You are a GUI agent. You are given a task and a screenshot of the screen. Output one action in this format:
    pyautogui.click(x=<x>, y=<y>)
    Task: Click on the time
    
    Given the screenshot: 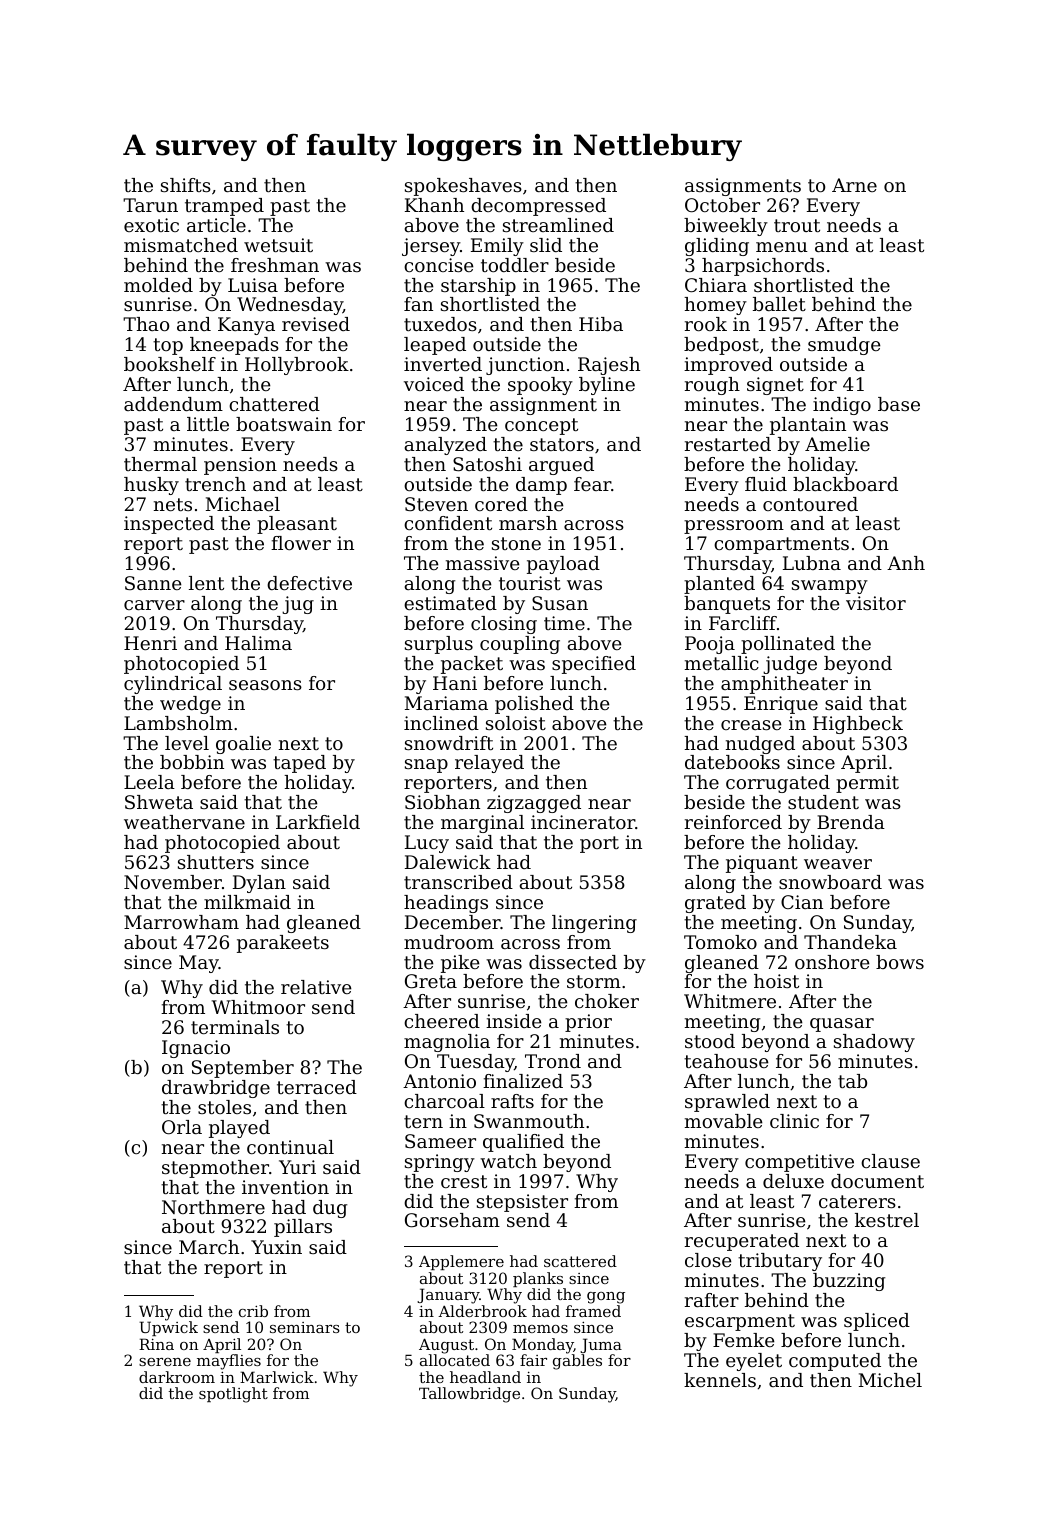 What is the action you would take?
    pyautogui.click(x=564, y=623)
